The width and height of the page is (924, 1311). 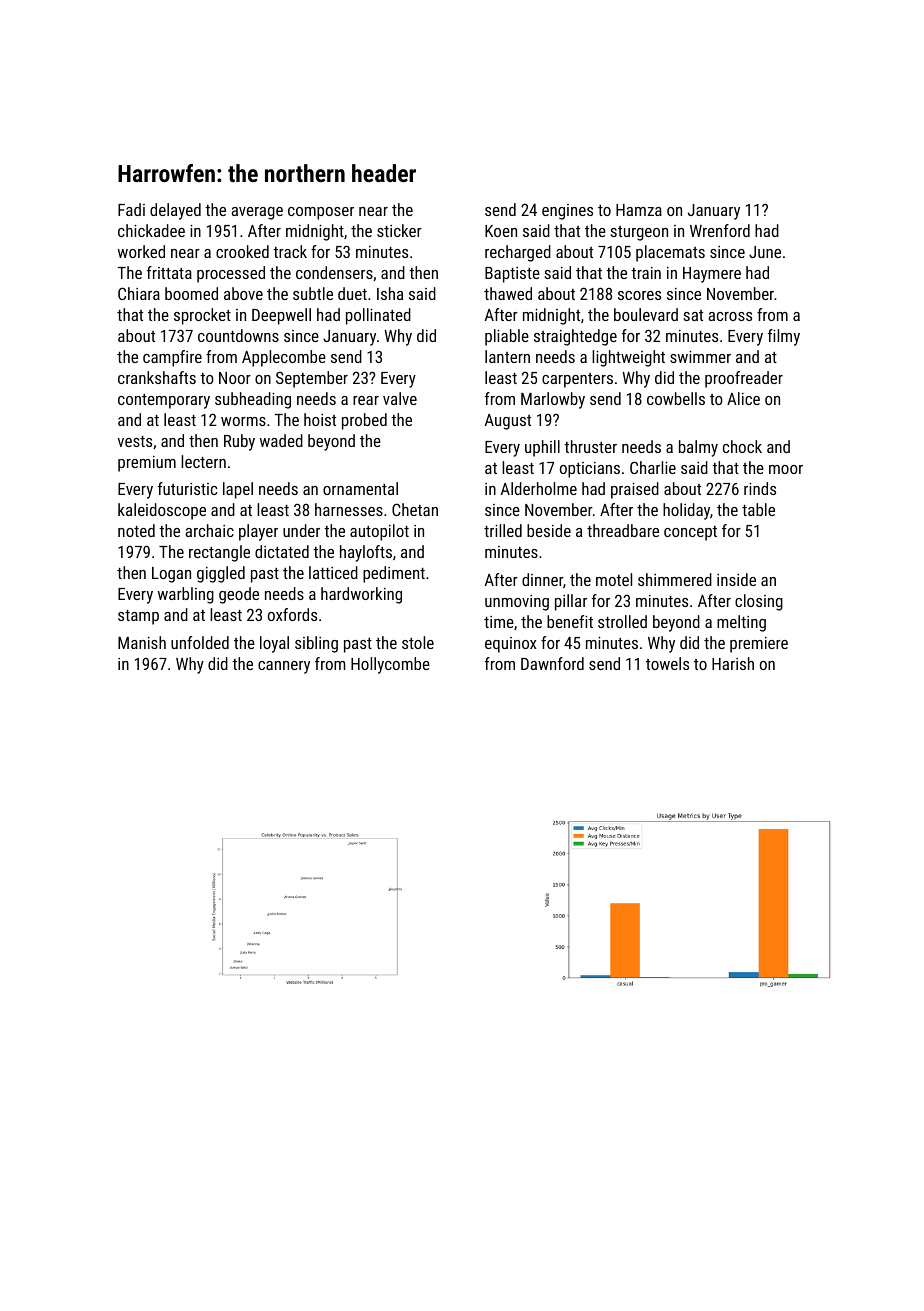 What do you see at coordinates (742, 446) in the page?
I see `chock` at bounding box center [742, 446].
